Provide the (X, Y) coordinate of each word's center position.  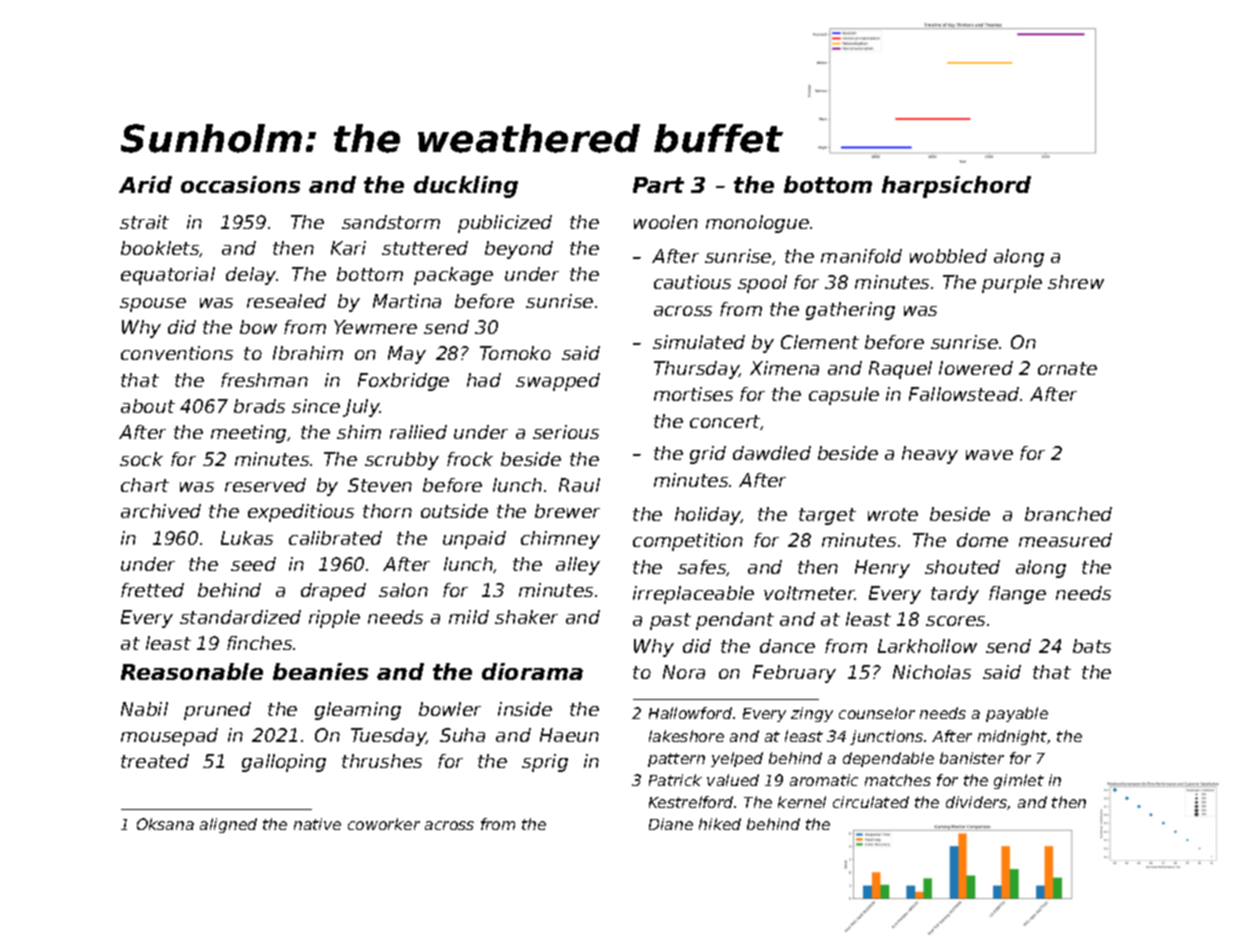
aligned (228, 825)
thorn (387, 511)
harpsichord (956, 187)
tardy (955, 595)
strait (144, 222)
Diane (671, 824)
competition (688, 542)
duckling (466, 187)
